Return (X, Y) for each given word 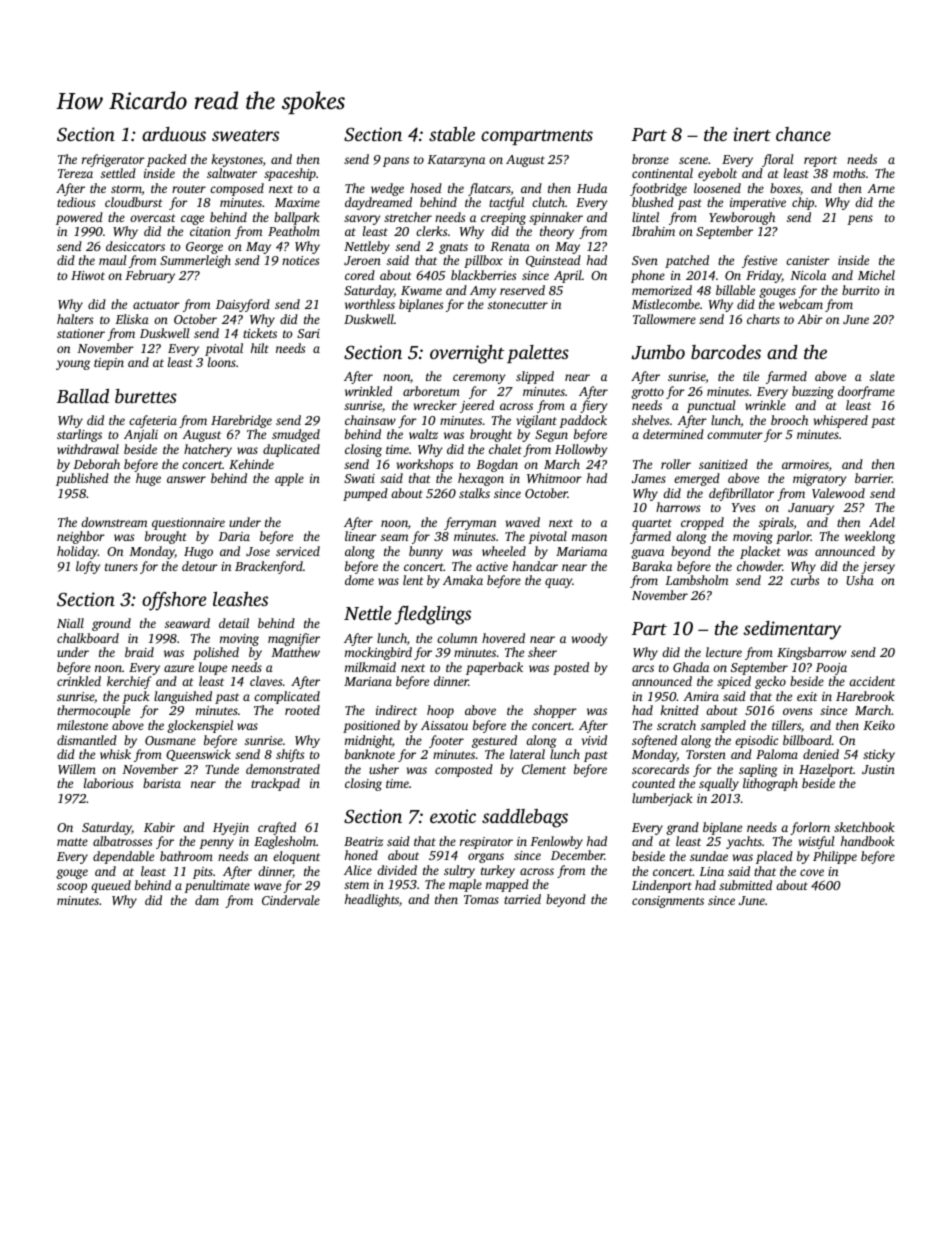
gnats (453, 248)
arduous (174, 134)
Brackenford (269, 567)
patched (687, 261)
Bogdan (497, 465)
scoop (72, 888)
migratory (819, 480)
